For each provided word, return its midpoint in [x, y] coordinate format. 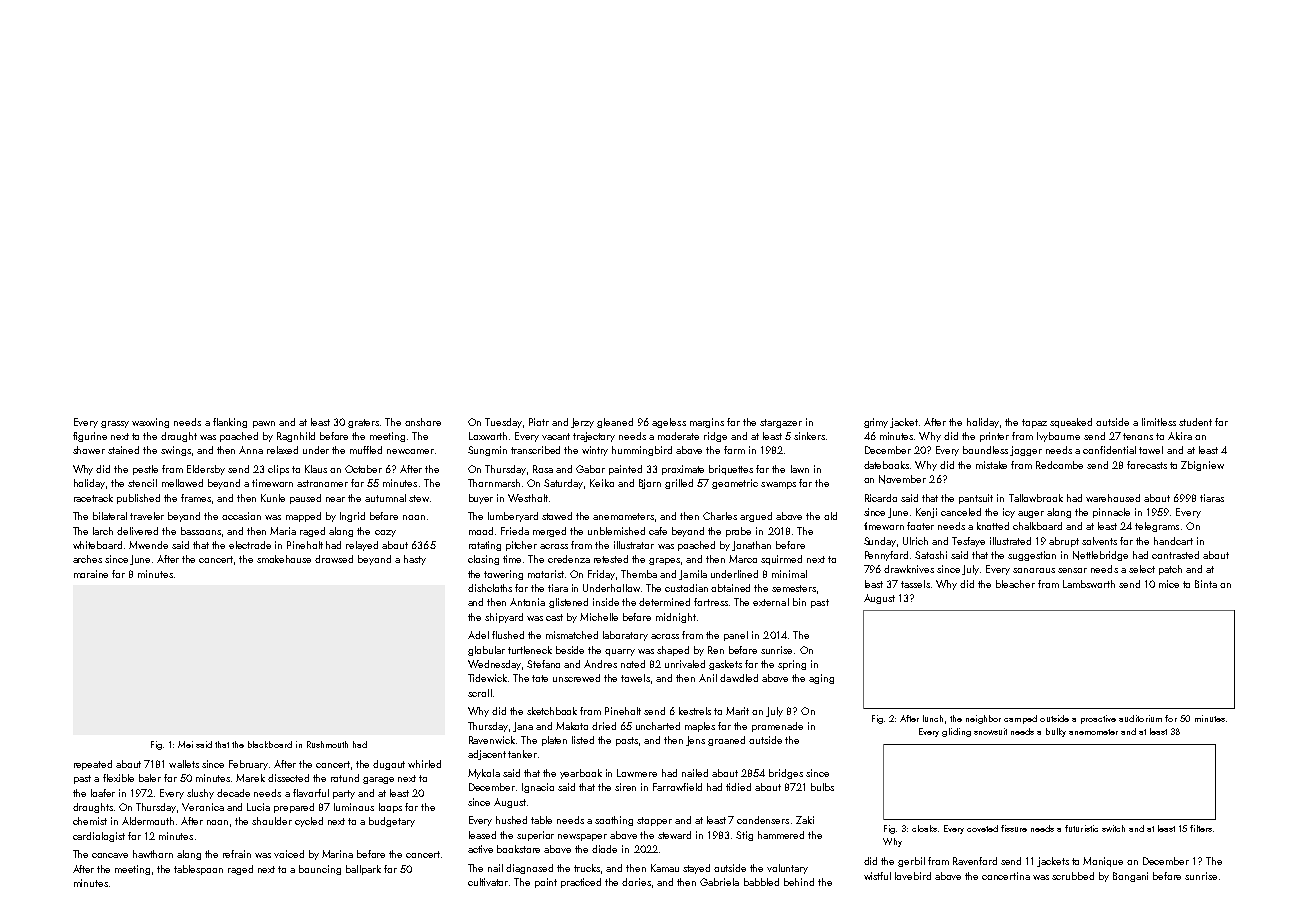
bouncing [320, 870]
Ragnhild [296, 437]
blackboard [270, 744]
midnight [676, 618]
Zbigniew [1202, 466]
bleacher [1015, 584]
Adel [478, 635]
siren [625, 787]
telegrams [1157, 527]
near [335, 499]
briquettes [731, 470]
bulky [1056, 732]
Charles [720, 516]
